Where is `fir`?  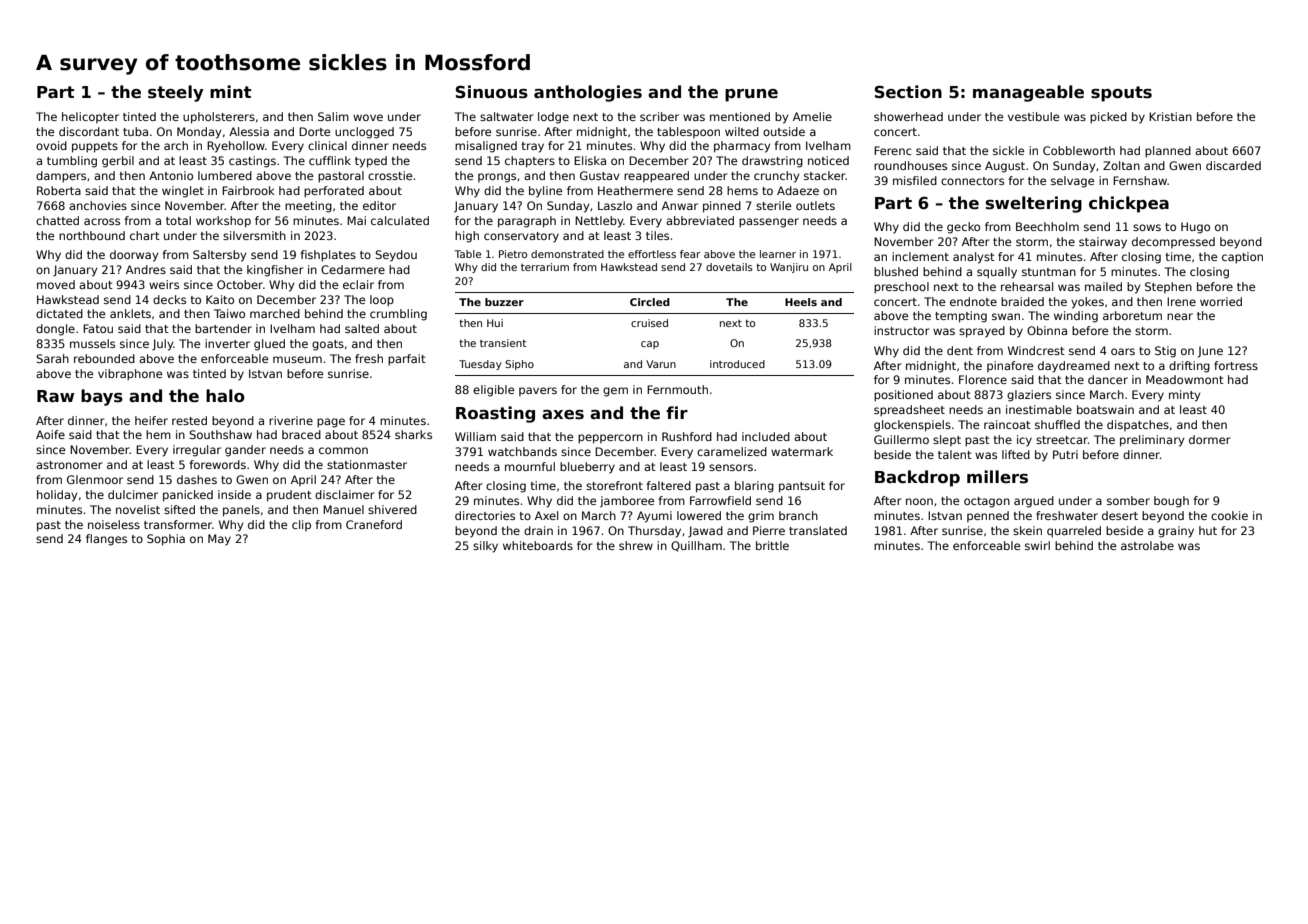
fir is located at coordinates (677, 412).
